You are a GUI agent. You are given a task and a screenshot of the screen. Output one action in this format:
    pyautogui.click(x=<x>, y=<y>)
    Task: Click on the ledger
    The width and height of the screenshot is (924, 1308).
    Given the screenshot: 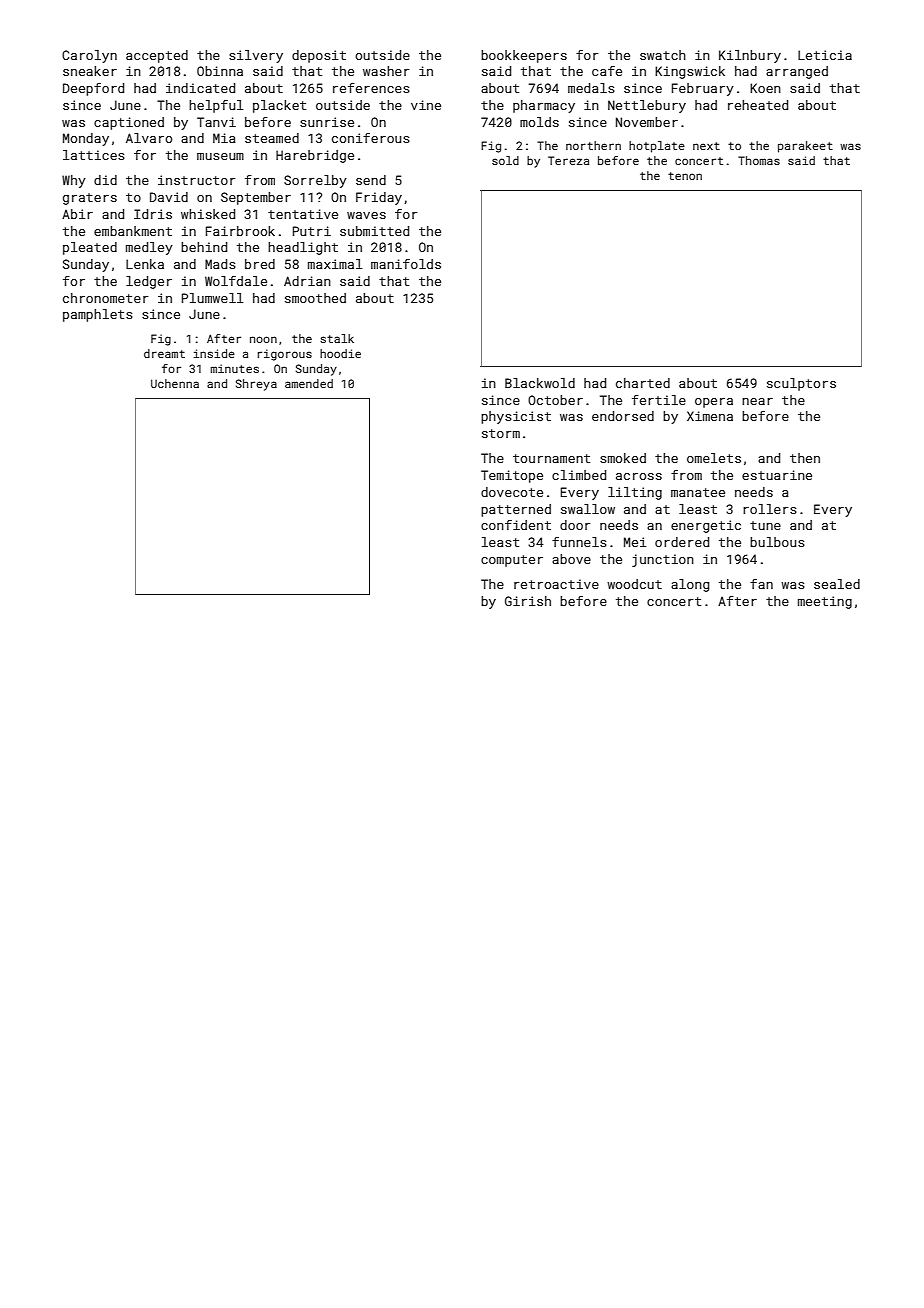 What is the action you would take?
    pyautogui.click(x=149, y=282)
